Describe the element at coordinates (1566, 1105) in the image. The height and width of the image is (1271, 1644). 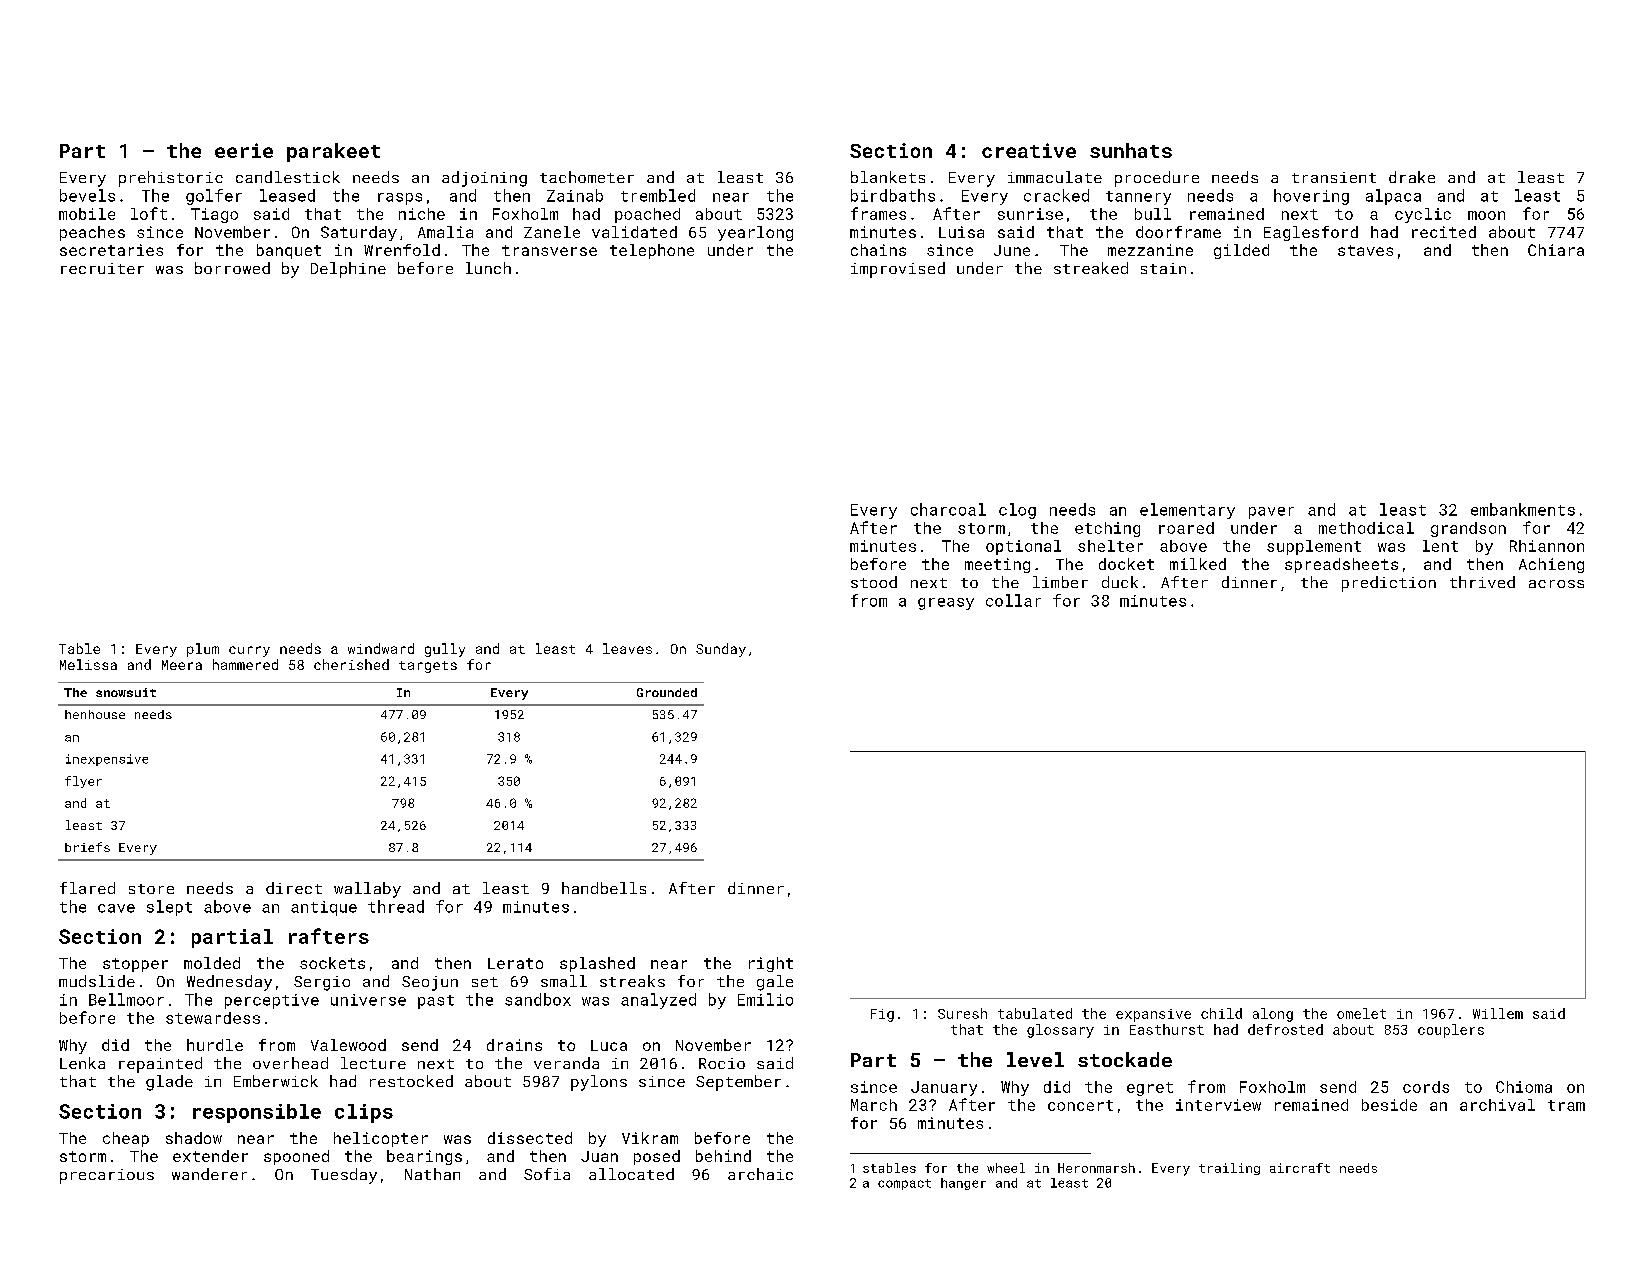
I see `tram` at that location.
